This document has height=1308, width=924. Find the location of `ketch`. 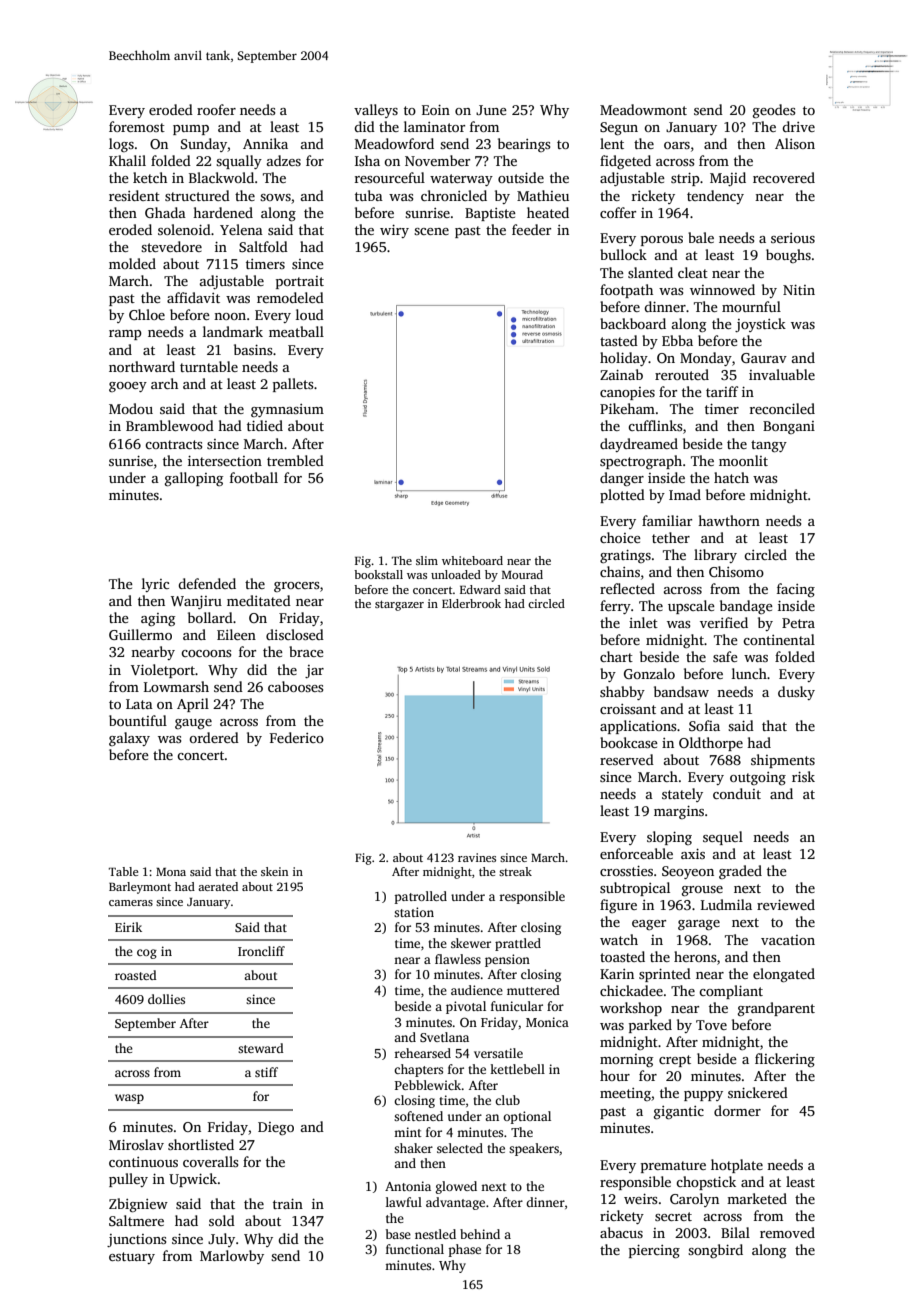

ketch is located at coordinates (150, 177).
